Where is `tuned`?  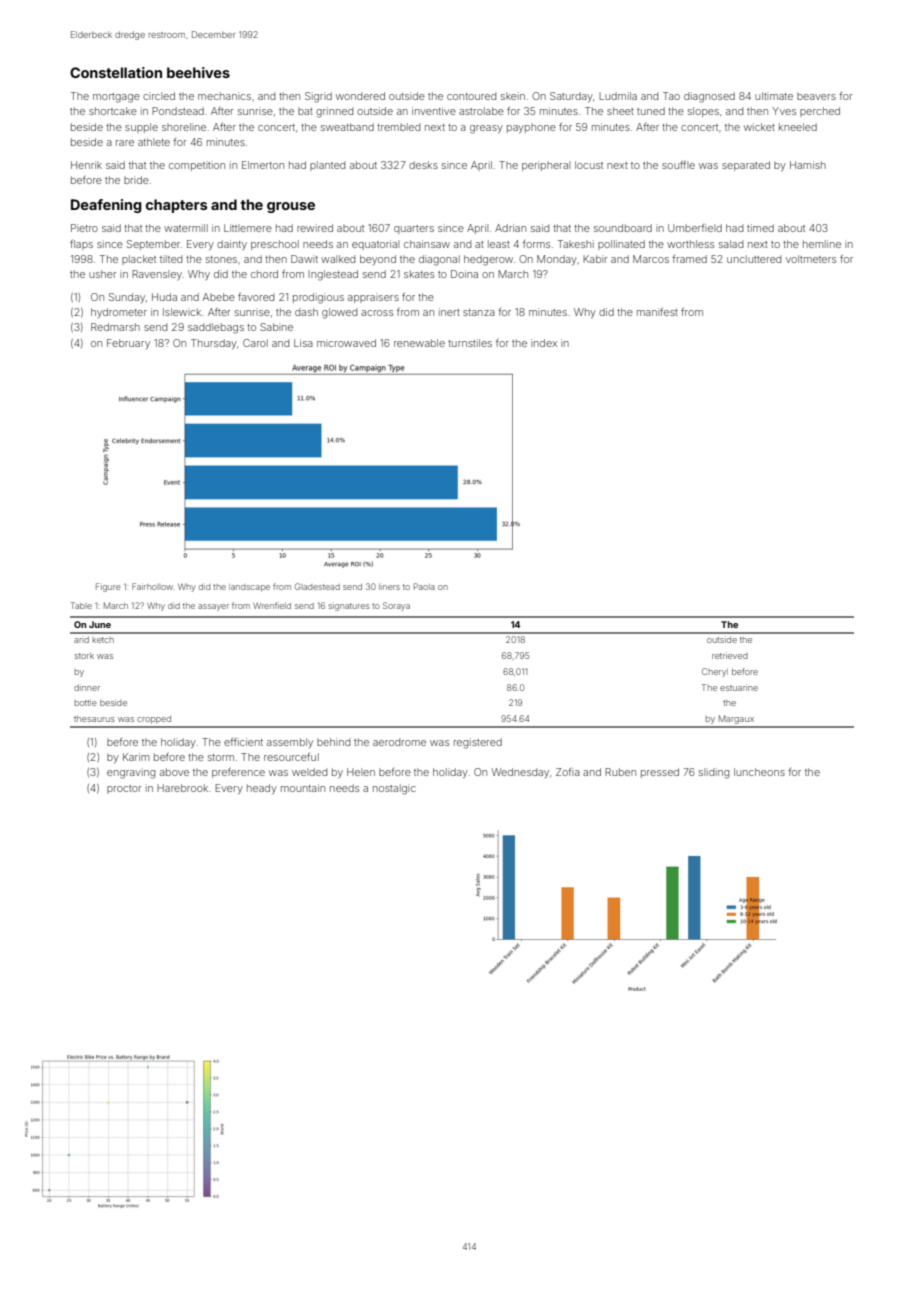
tuned is located at coordinates (651, 111).
